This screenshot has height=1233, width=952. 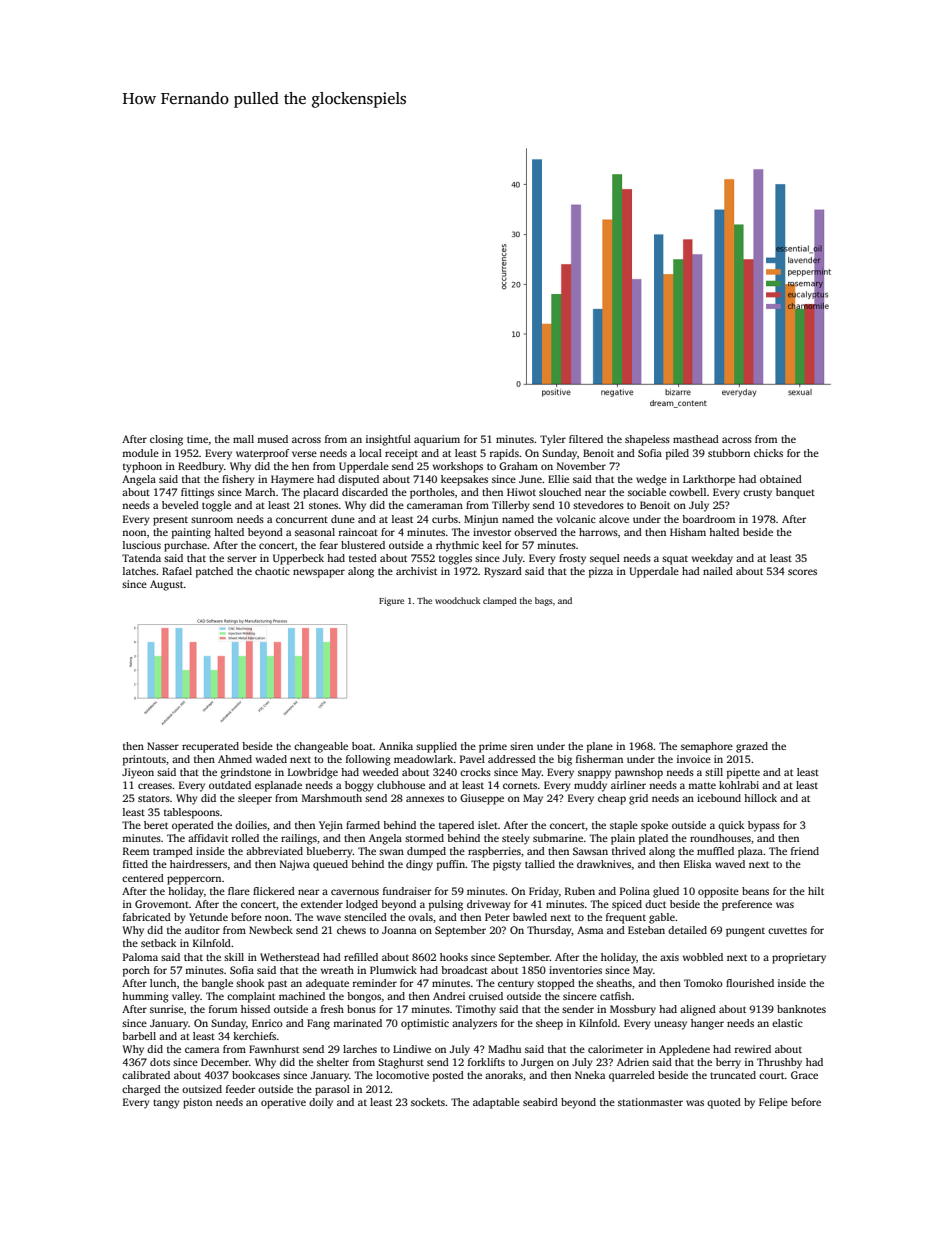 I want to click on plaza, so click(x=750, y=852).
